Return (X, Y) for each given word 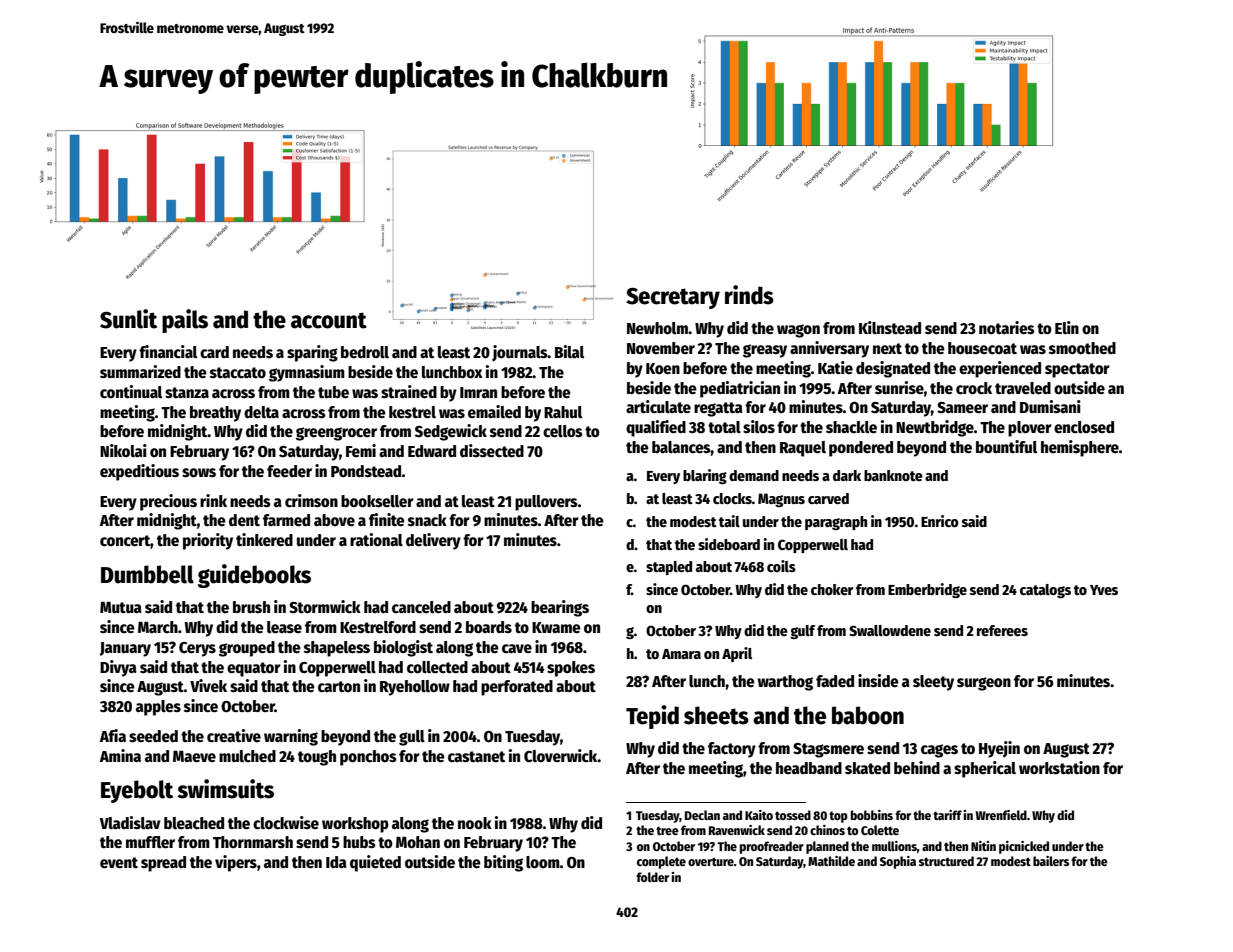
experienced (1000, 369)
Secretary (673, 298)
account (329, 320)
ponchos (368, 758)
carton (339, 686)
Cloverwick (561, 755)
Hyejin (999, 749)
